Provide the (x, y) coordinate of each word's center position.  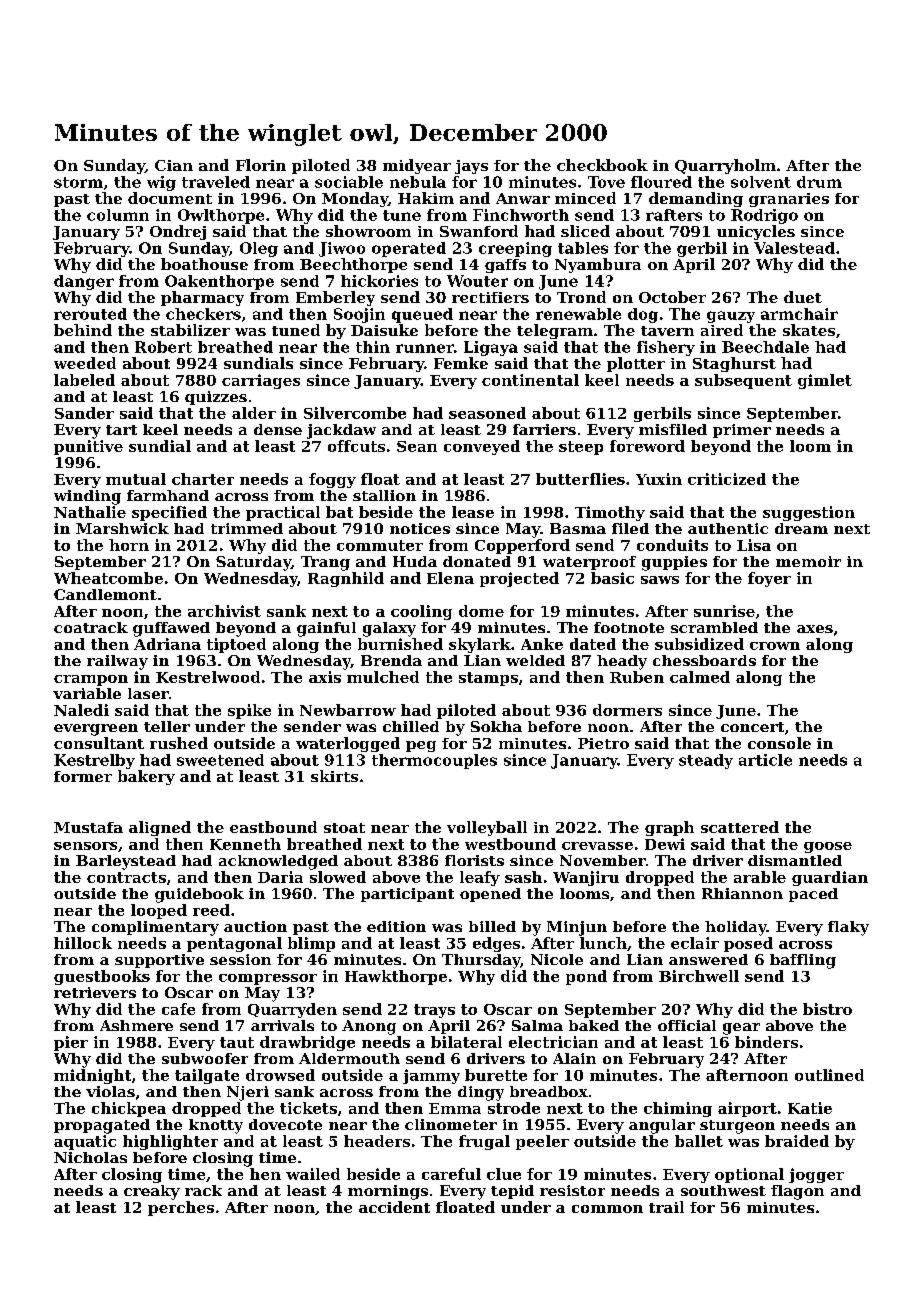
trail (666, 1207)
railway (117, 662)
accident (394, 1207)
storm (78, 182)
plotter (636, 364)
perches (181, 1208)
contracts (126, 877)
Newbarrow (348, 710)
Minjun (577, 928)
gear (741, 1029)
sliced (585, 231)
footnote (629, 627)
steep (581, 448)
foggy (332, 480)
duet (803, 297)
